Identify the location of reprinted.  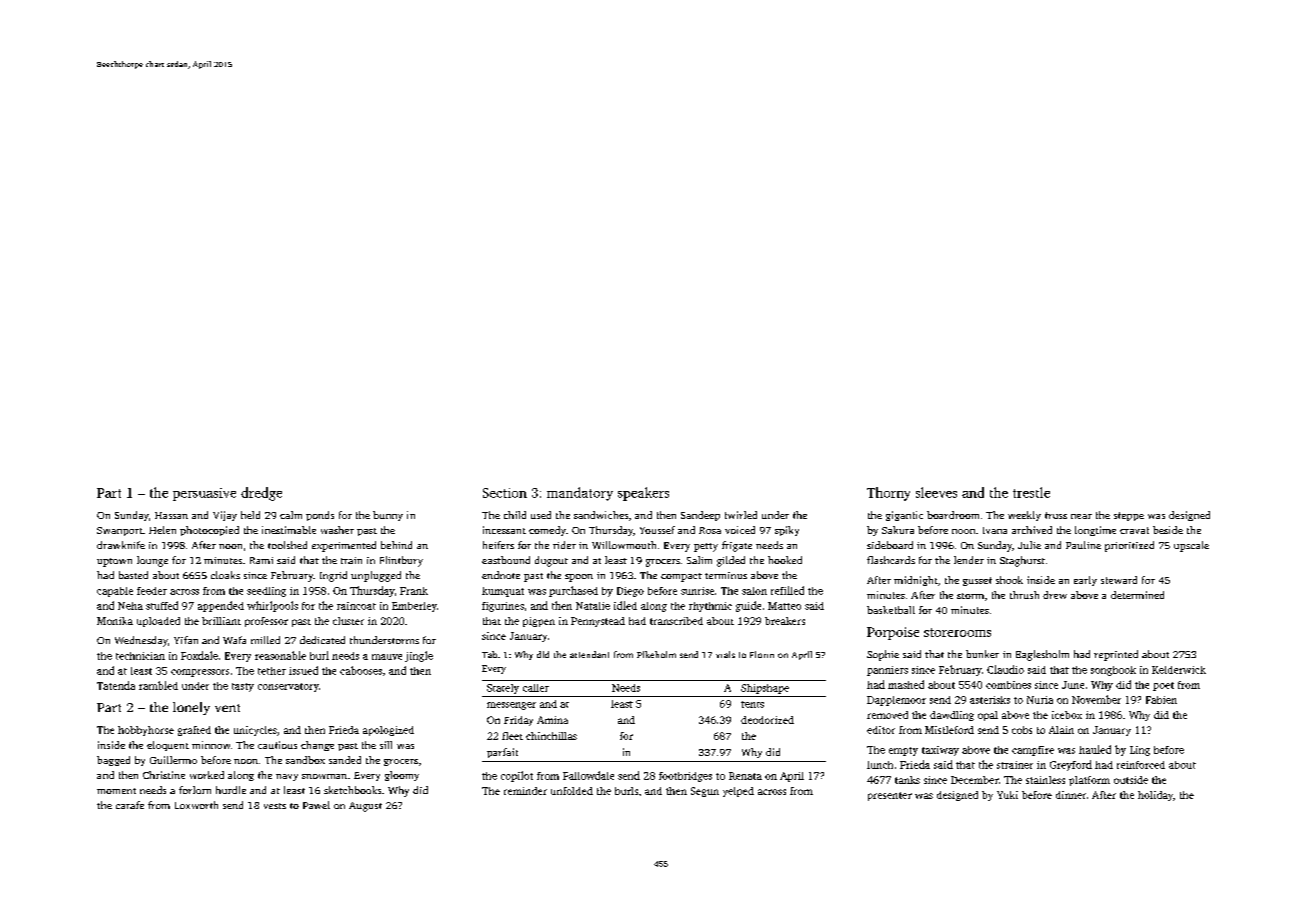
(1116, 655).
